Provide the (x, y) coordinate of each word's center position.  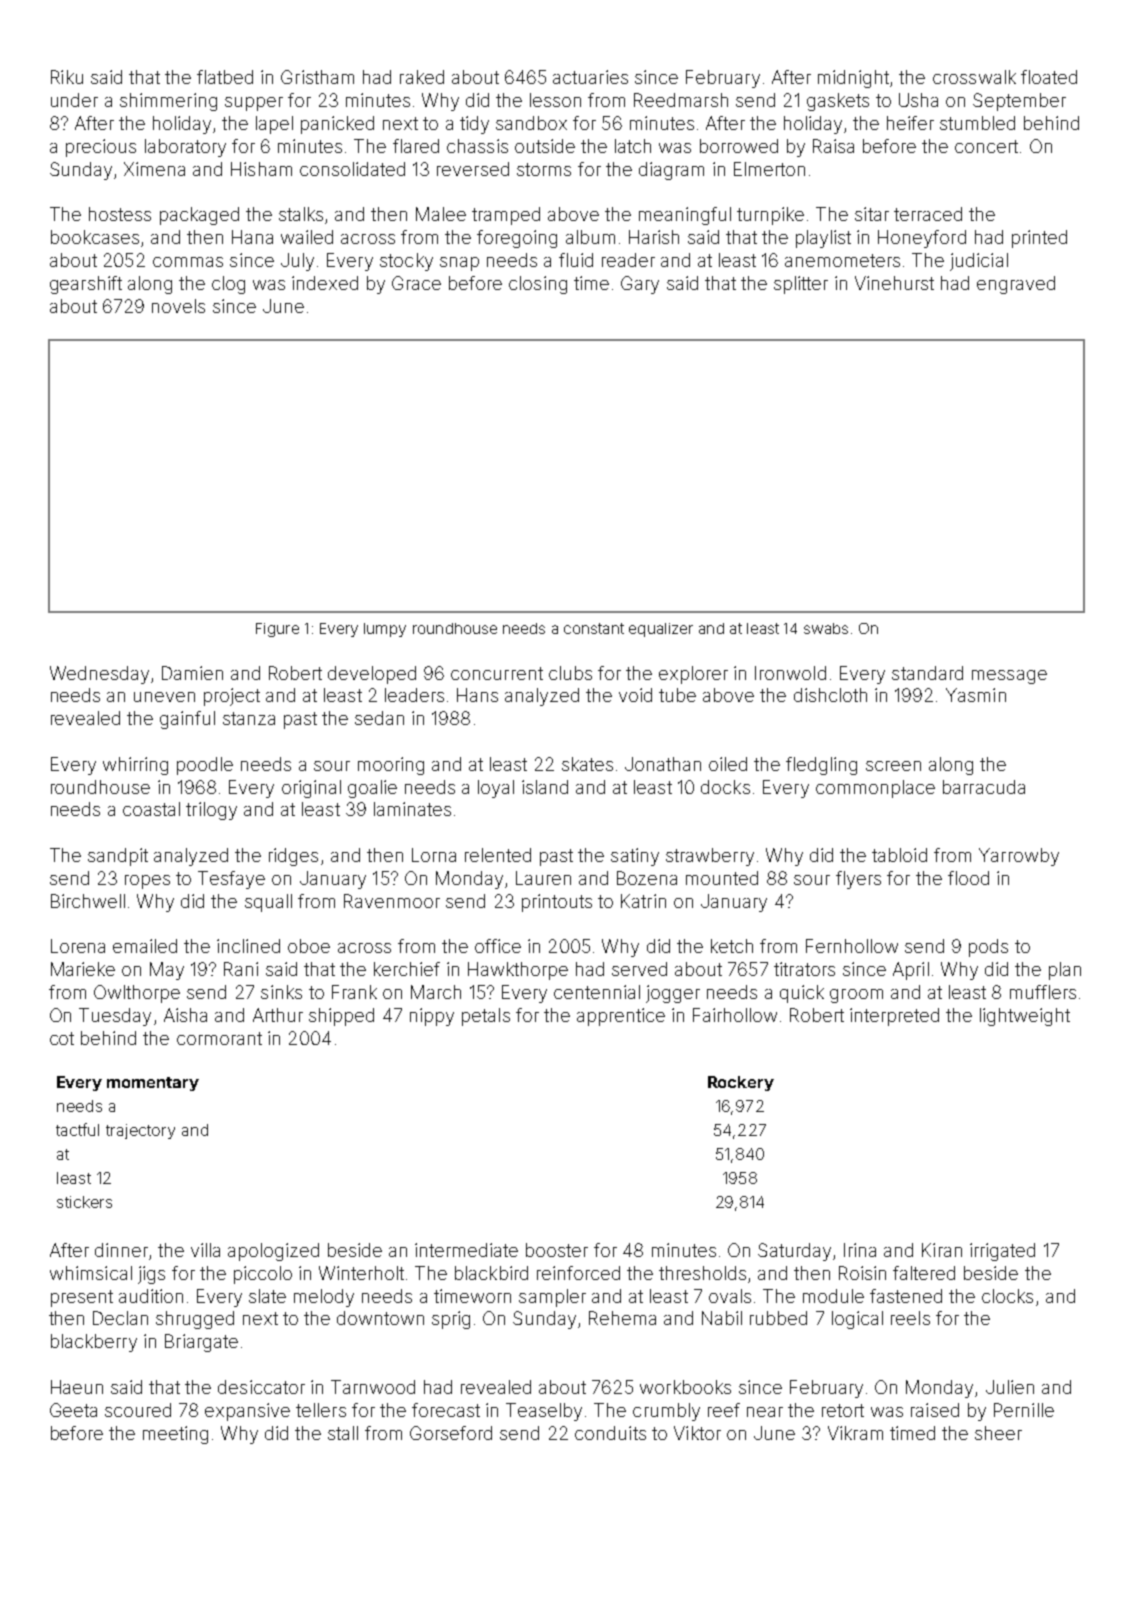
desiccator (261, 1387)
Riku (67, 77)
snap (459, 264)
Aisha (185, 1015)
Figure (277, 630)
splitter (801, 285)
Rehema (622, 1318)
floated (1049, 77)
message (1009, 677)
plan (1065, 971)
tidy (474, 125)
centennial (597, 992)
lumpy (385, 630)
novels (178, 306)
